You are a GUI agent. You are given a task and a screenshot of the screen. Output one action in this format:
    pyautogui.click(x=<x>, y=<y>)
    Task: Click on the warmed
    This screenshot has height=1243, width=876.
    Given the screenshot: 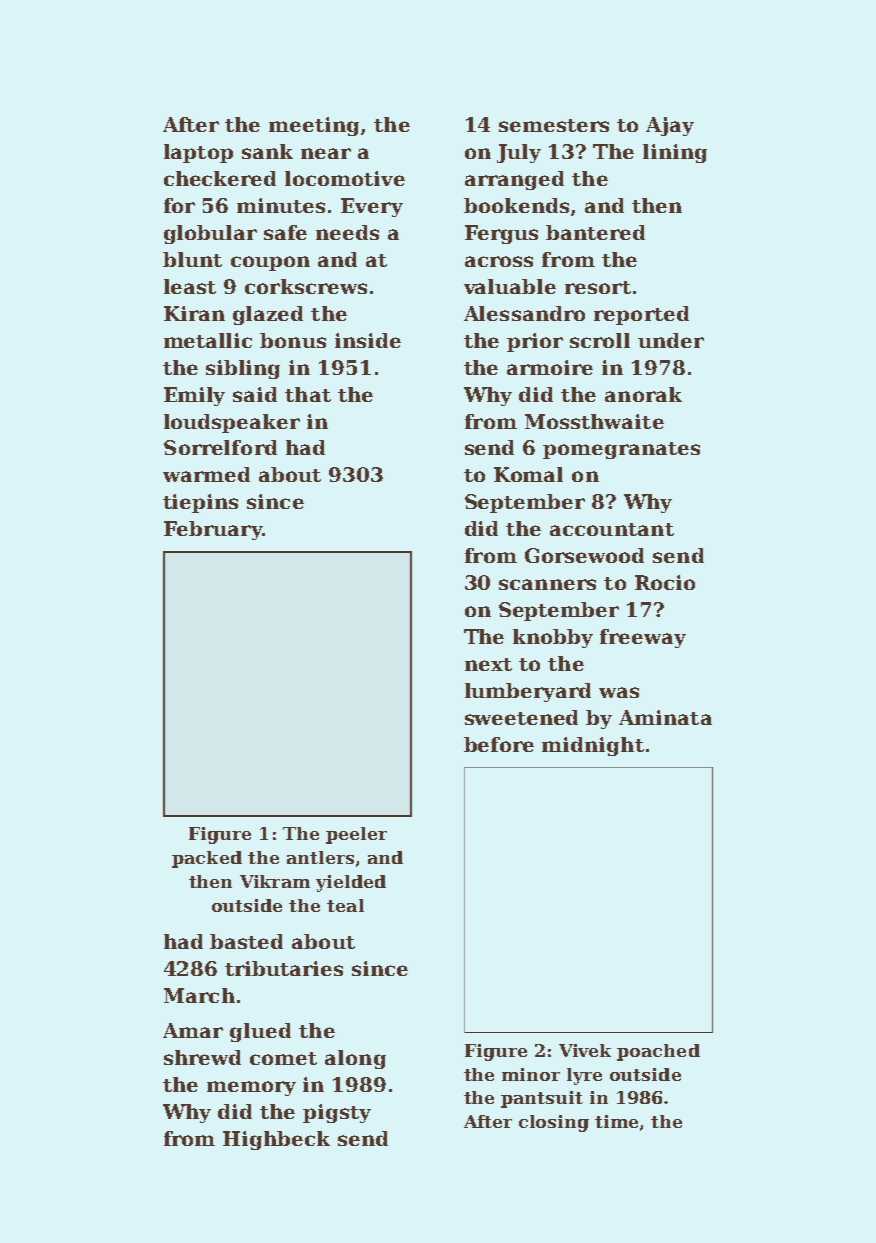 What is the action you would take?
    pyautogui.click(x=206, y=474)
